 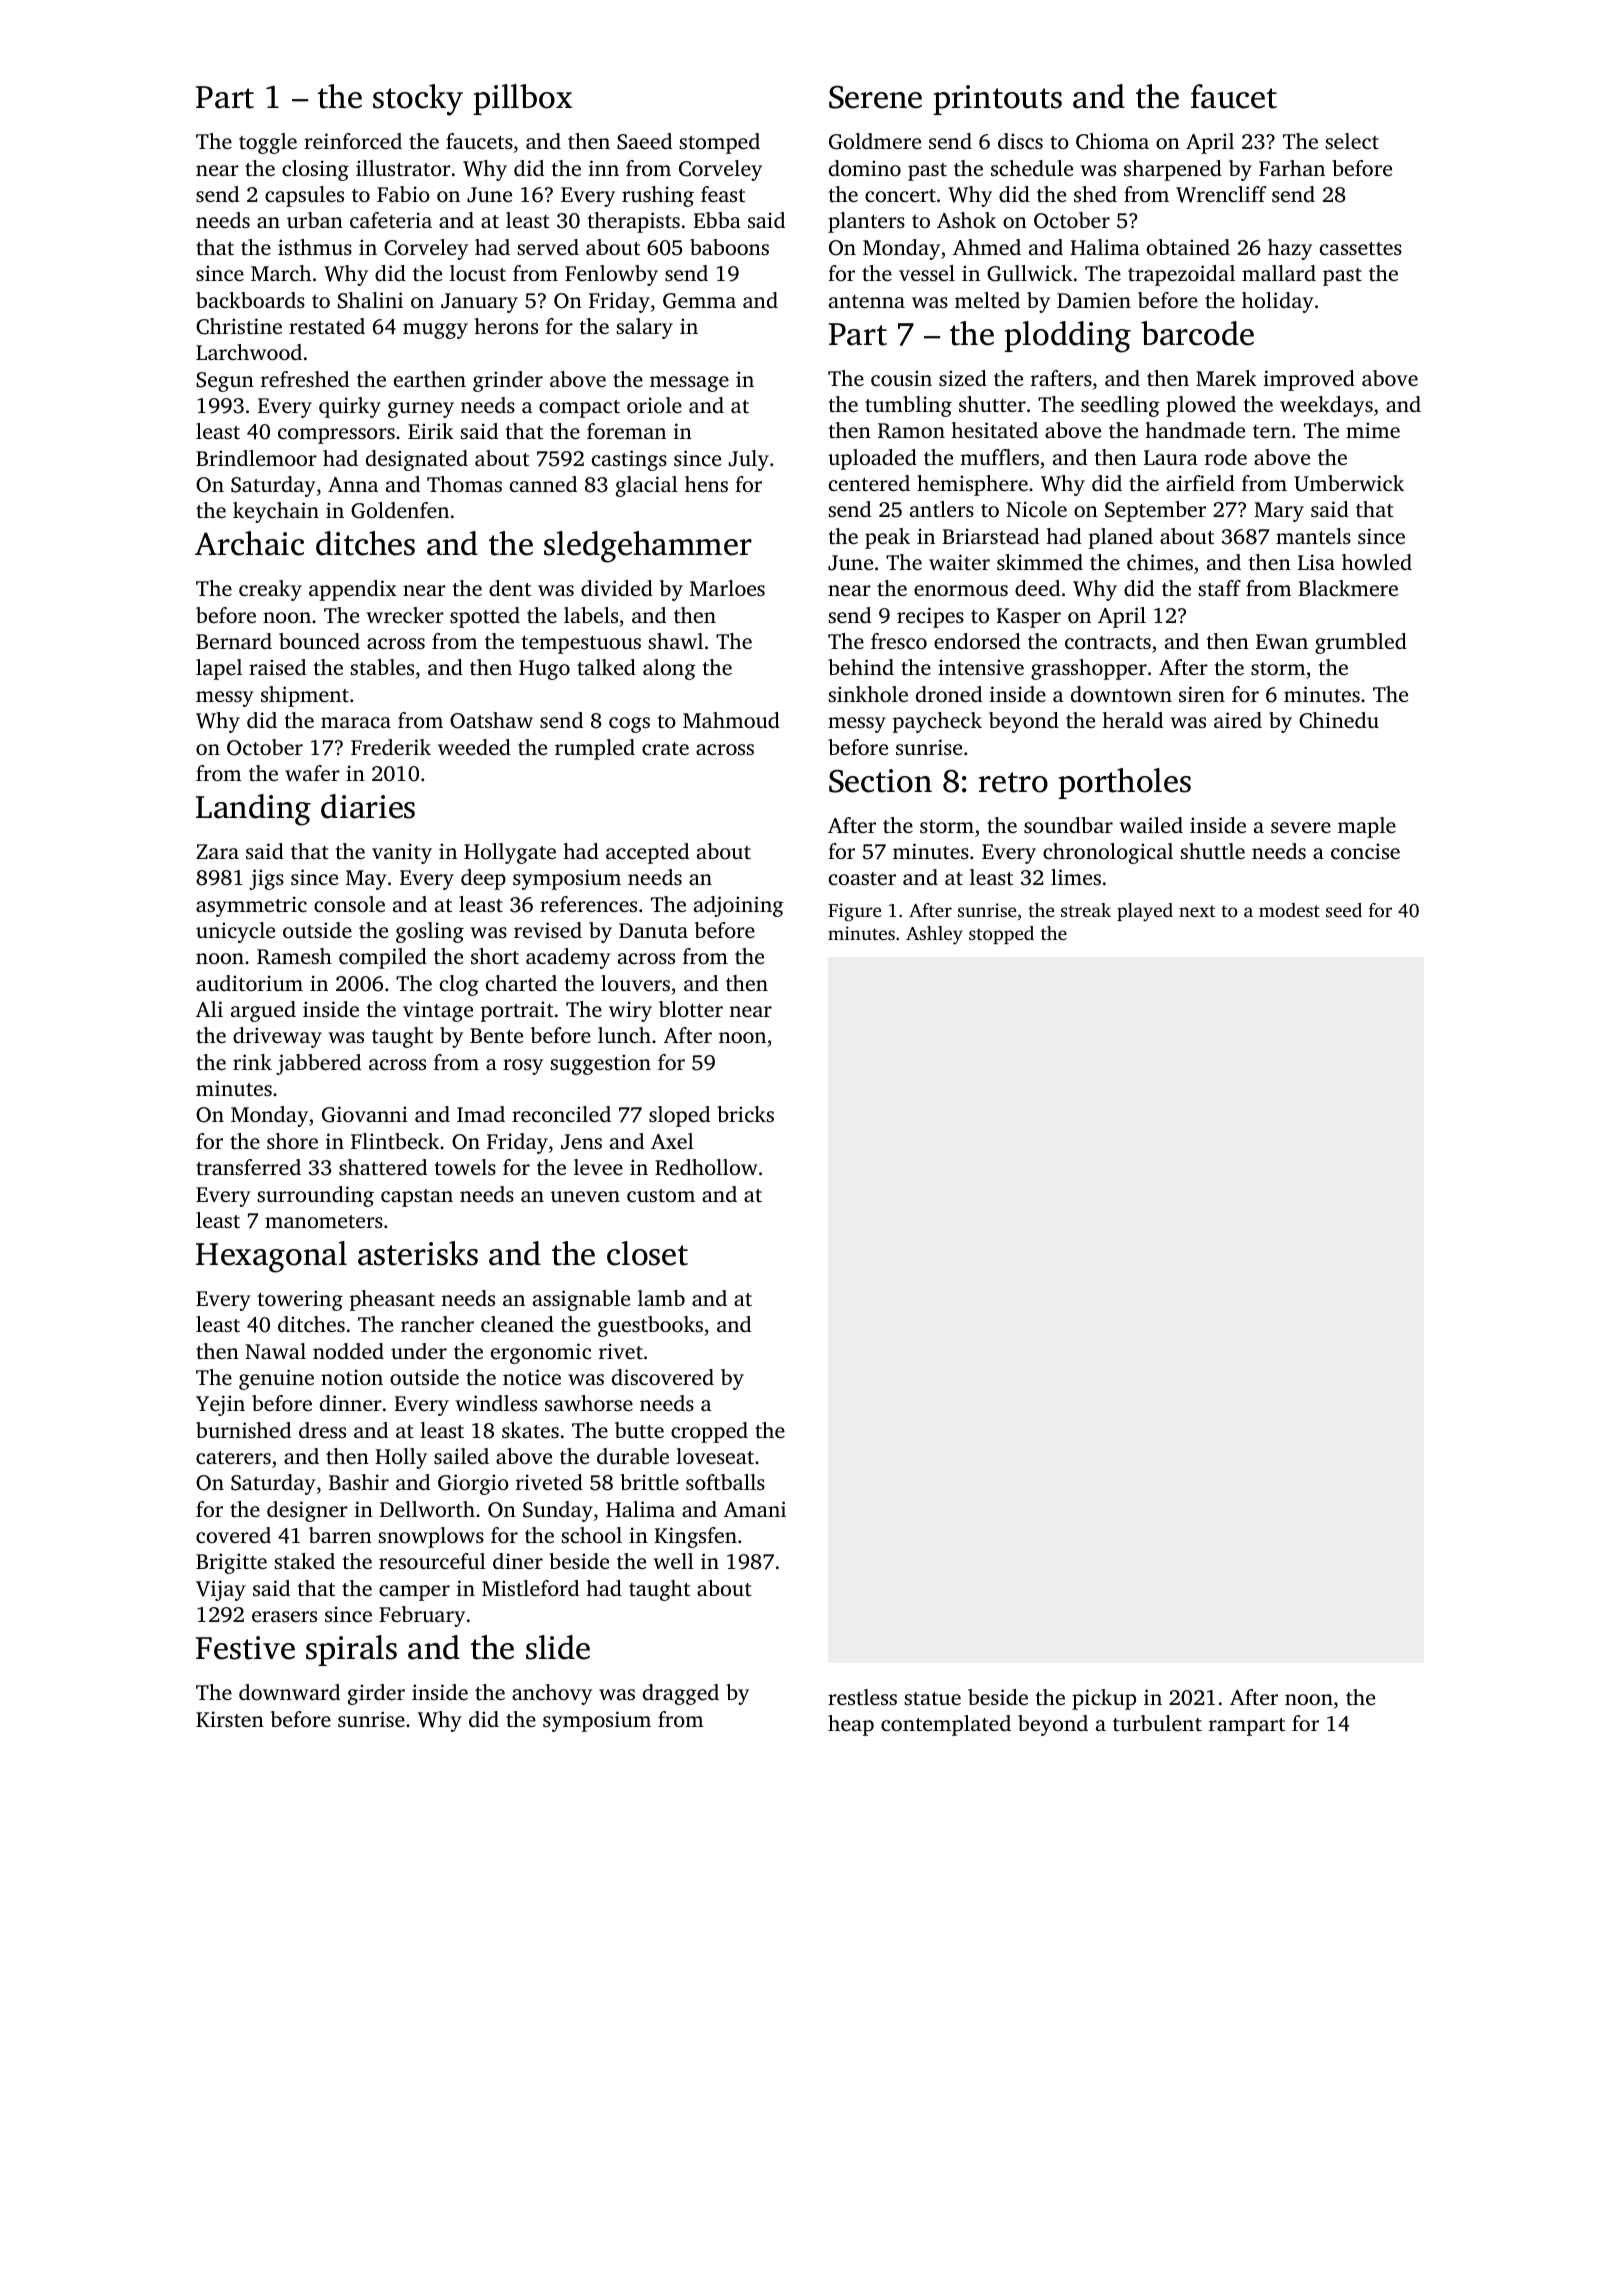 I want to click on next, so click(x=1197, y=911).
